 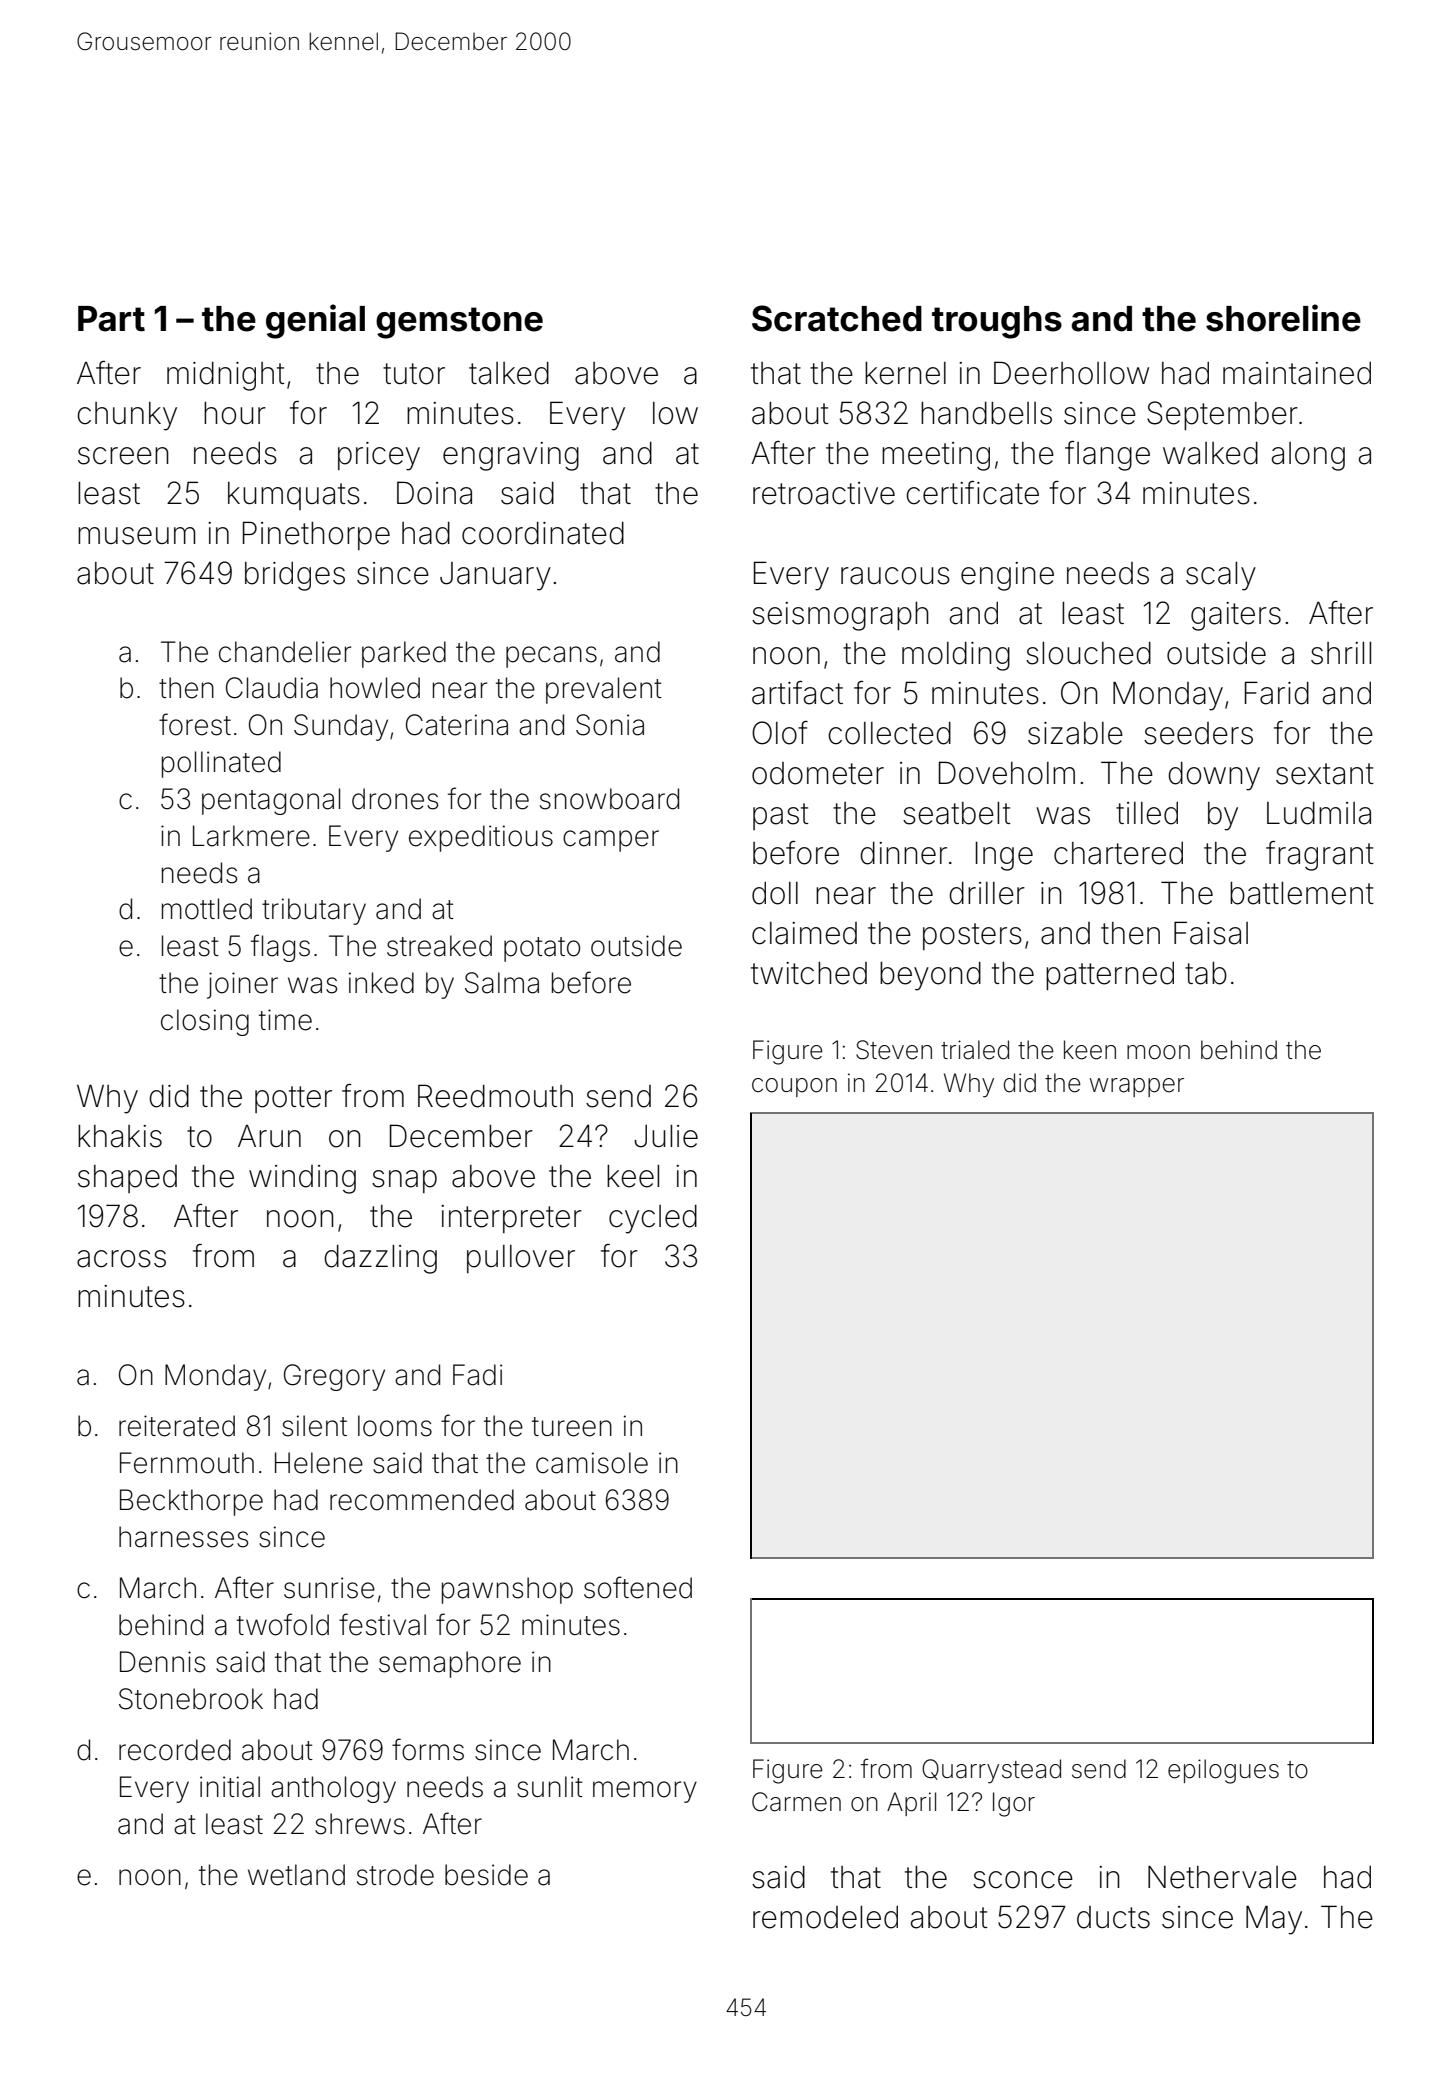 What do you see at coordinates (395, 1875) in the screenshot?
I see `strode` at bounding box center [395, 1875].
